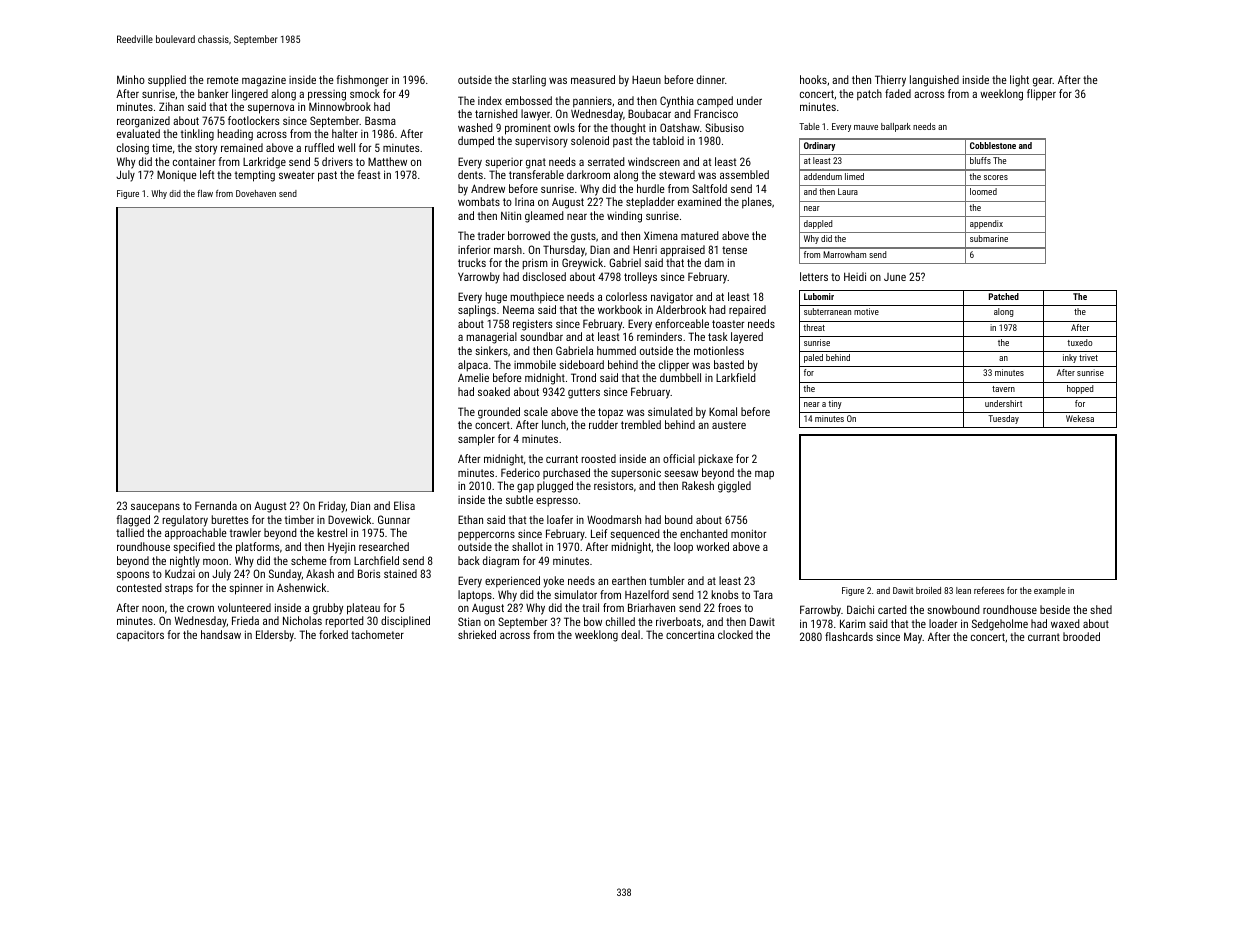 The height and width of the page is (952, 1233). Describe the element at coordinates (472, 262) in the page. I see `trucks` at that location.
